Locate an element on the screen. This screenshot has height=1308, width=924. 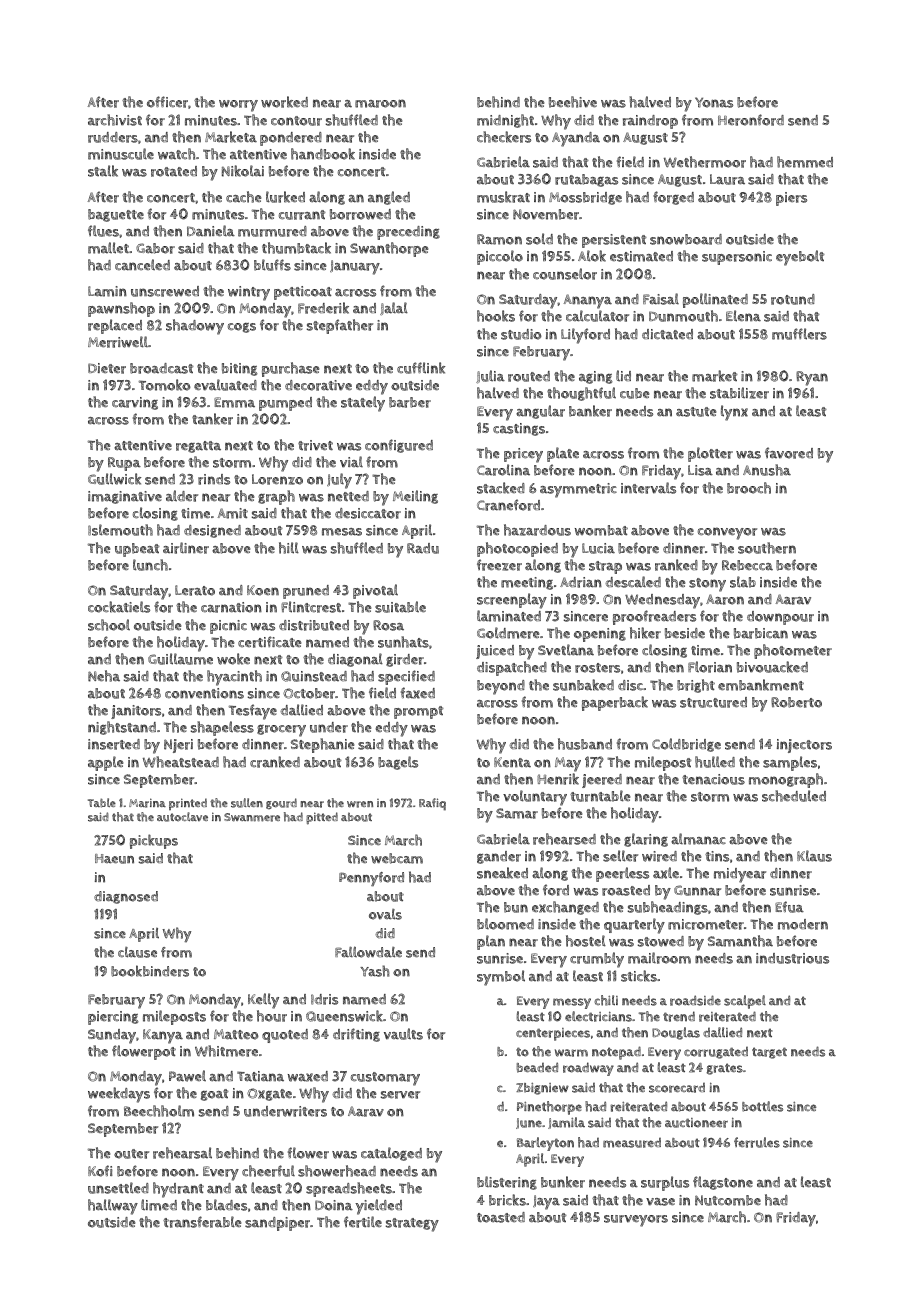
wren is located at coordinates (360, 804).
